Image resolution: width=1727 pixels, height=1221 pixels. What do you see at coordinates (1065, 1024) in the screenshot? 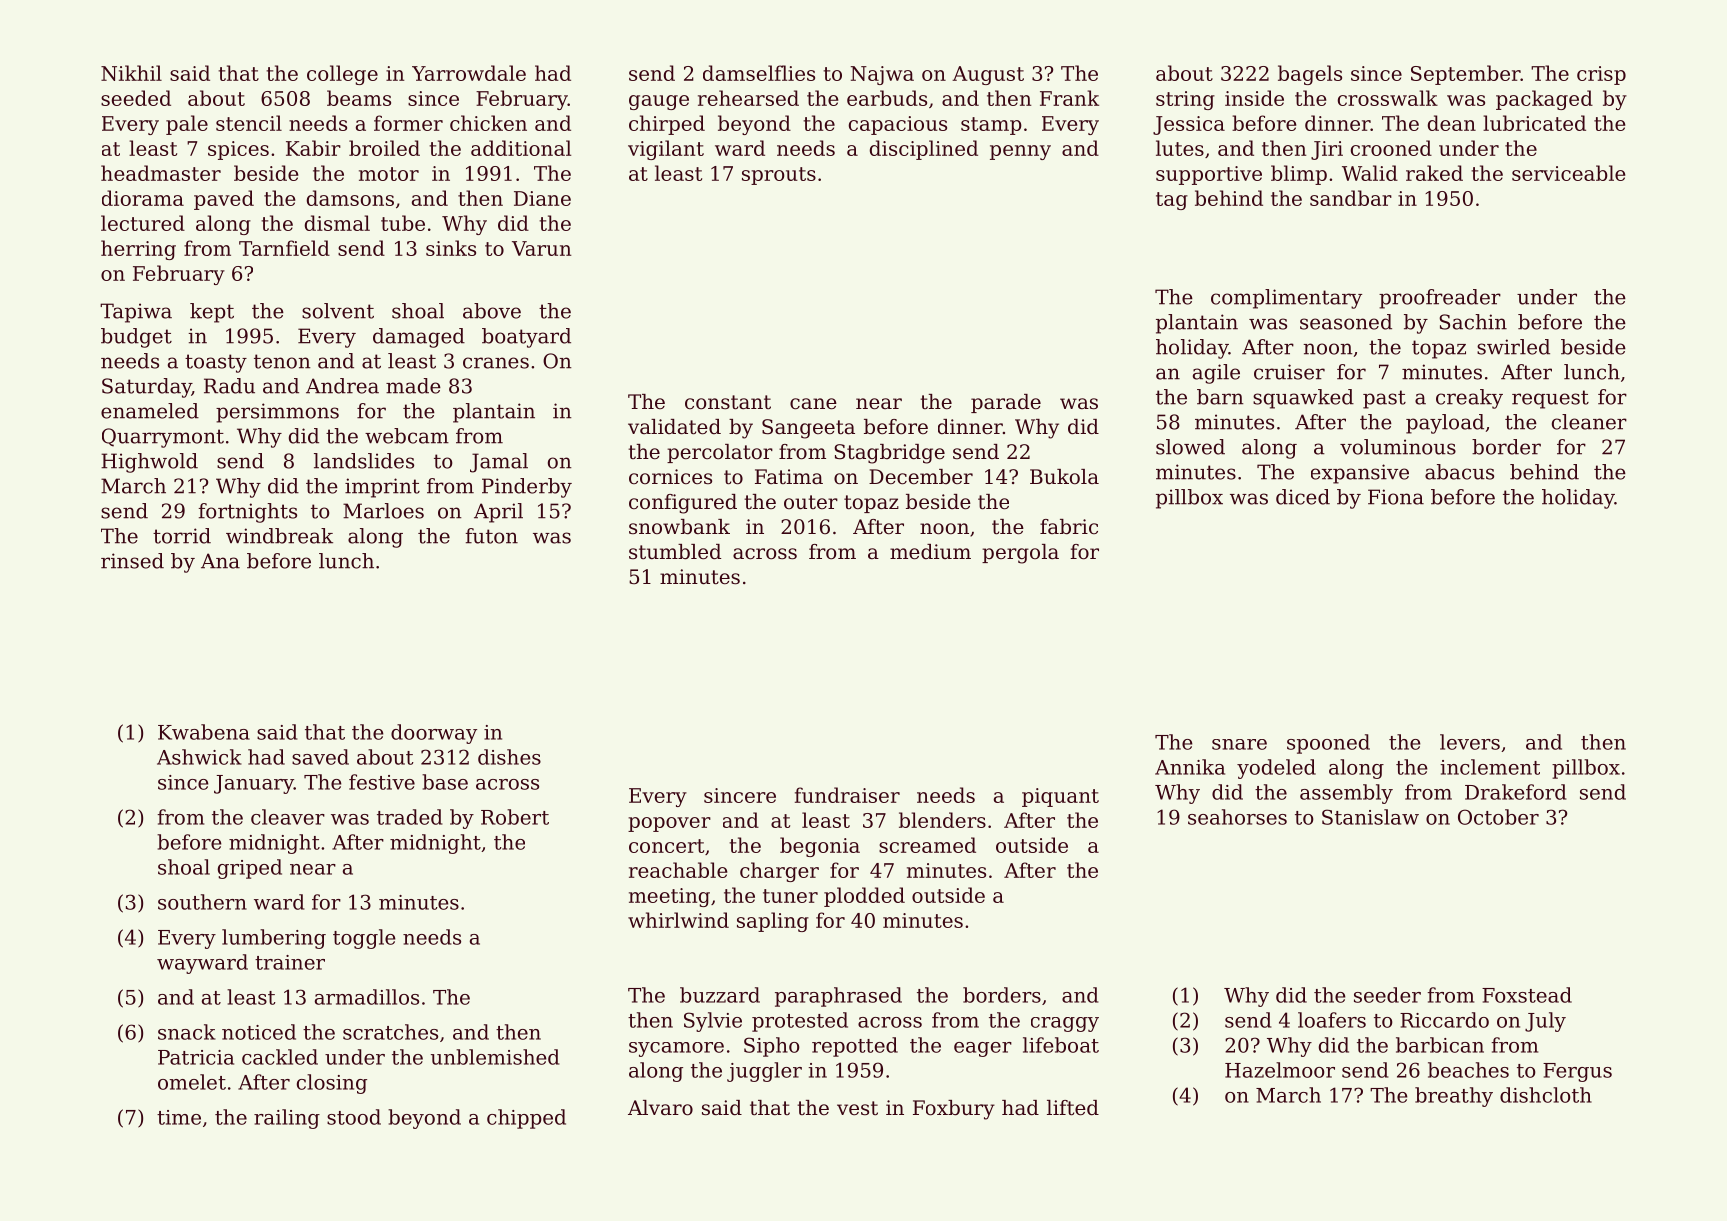
I see `craggy` at bounding box center [1065, 1024].
